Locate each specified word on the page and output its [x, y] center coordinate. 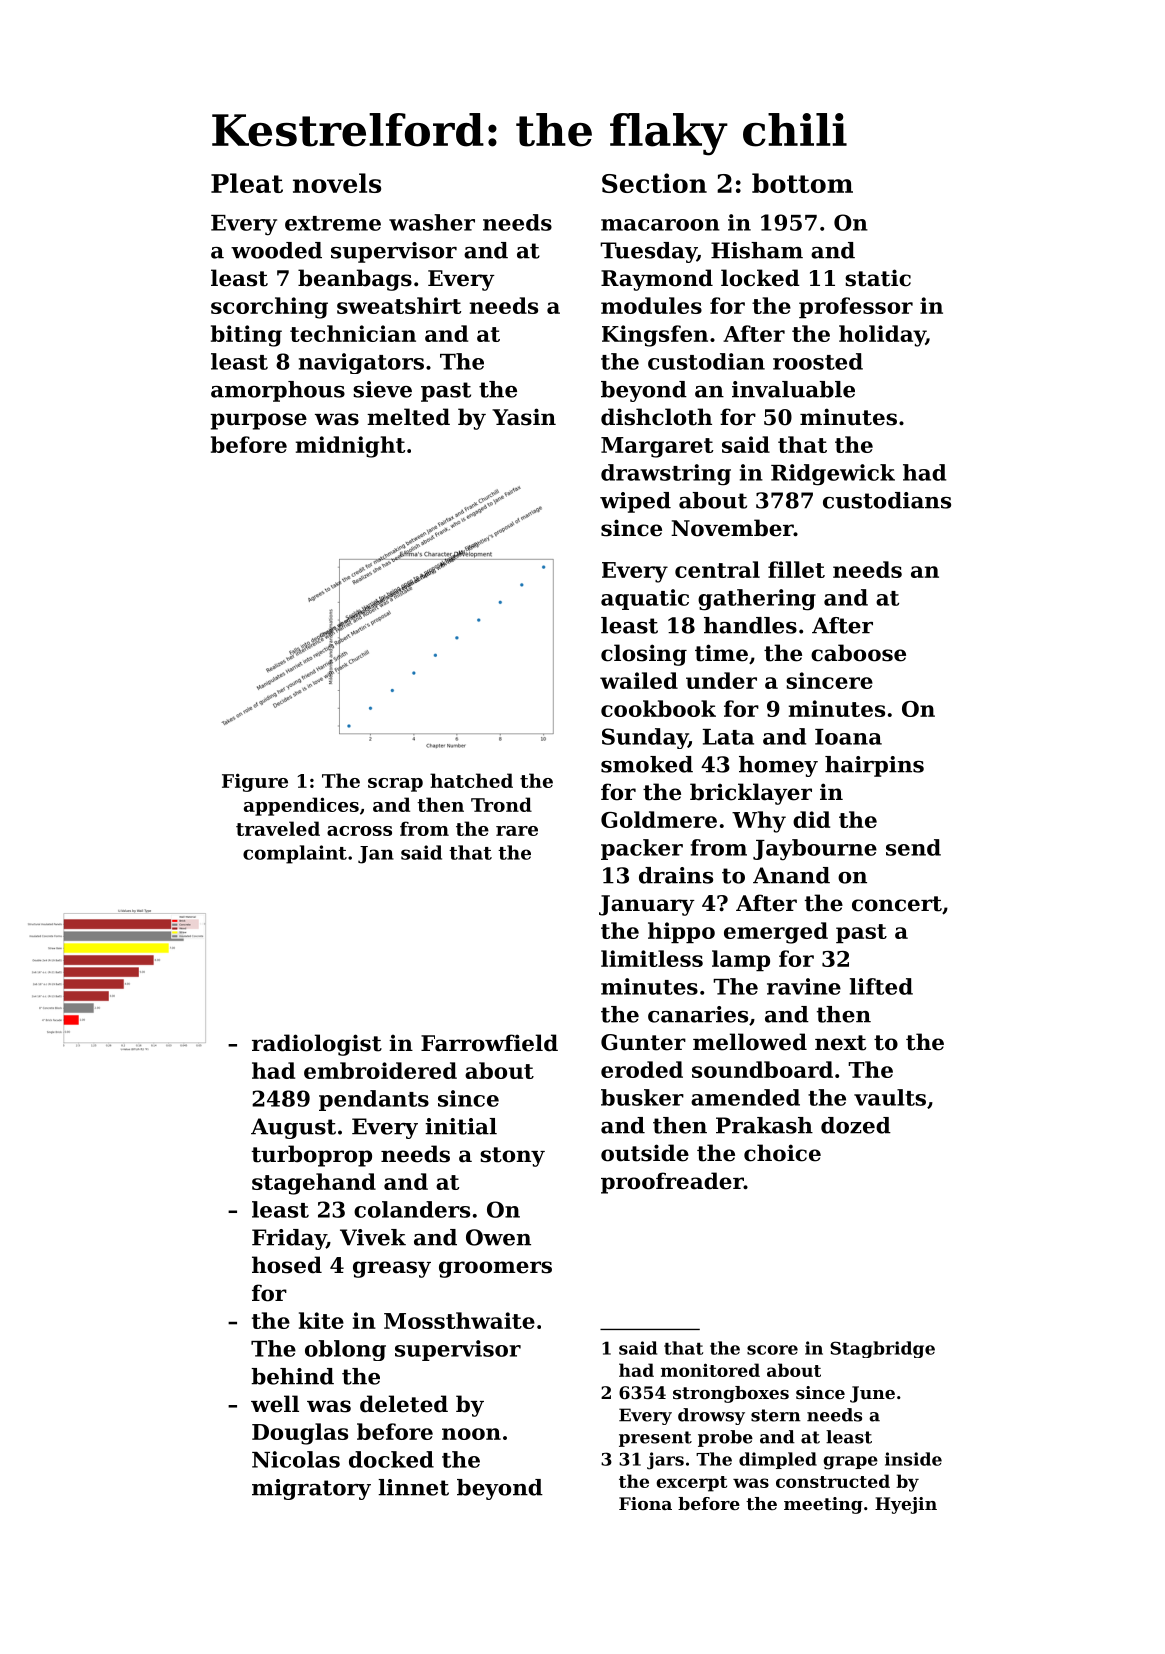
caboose [858, 653]
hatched [471, 780]
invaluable [793, 389]
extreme [333, 223]
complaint [295, 854]
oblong [345, 1350]
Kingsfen [655, 336]
